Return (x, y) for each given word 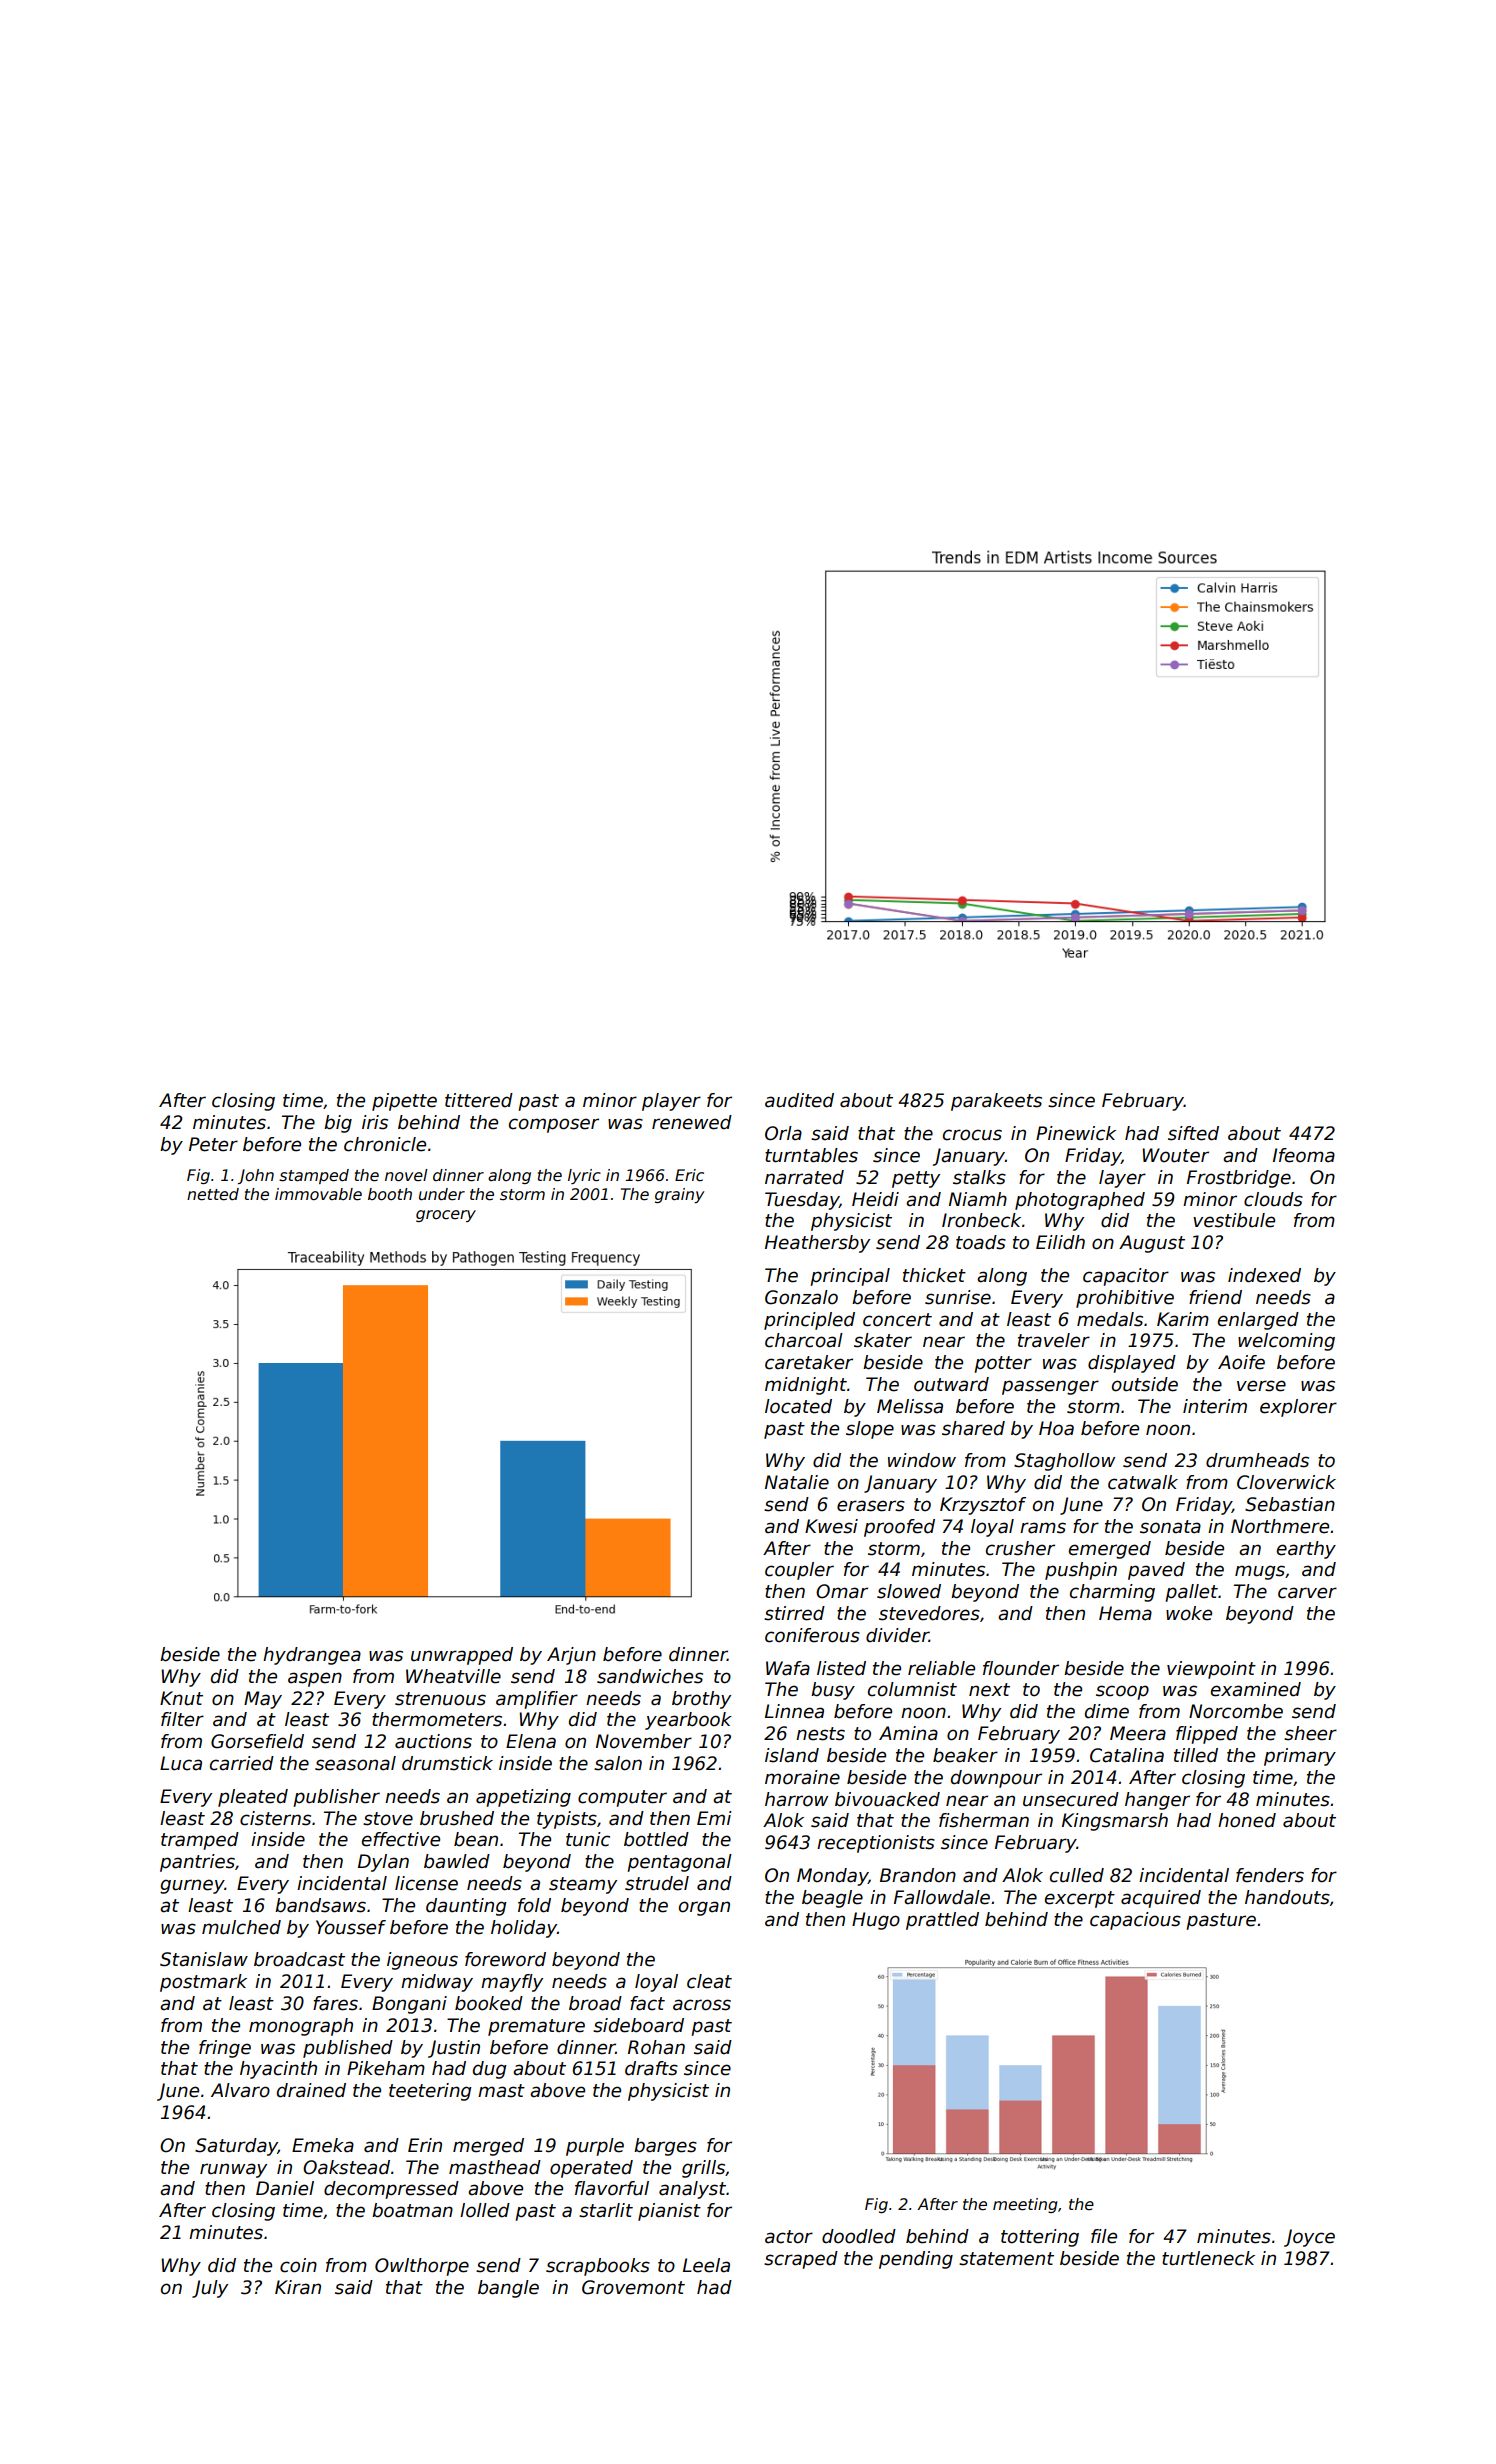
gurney (192, 1886)
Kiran (298, 2287)
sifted (1193, 1133)
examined (1256, 1689)
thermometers (437, 1719)
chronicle (385, 1144)
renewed (692, 1122)
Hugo (876, 1921)
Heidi (875, 1199)
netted (213, 1194)
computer (622, 1798)
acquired (1161, 1899)
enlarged (1258, 1321)
